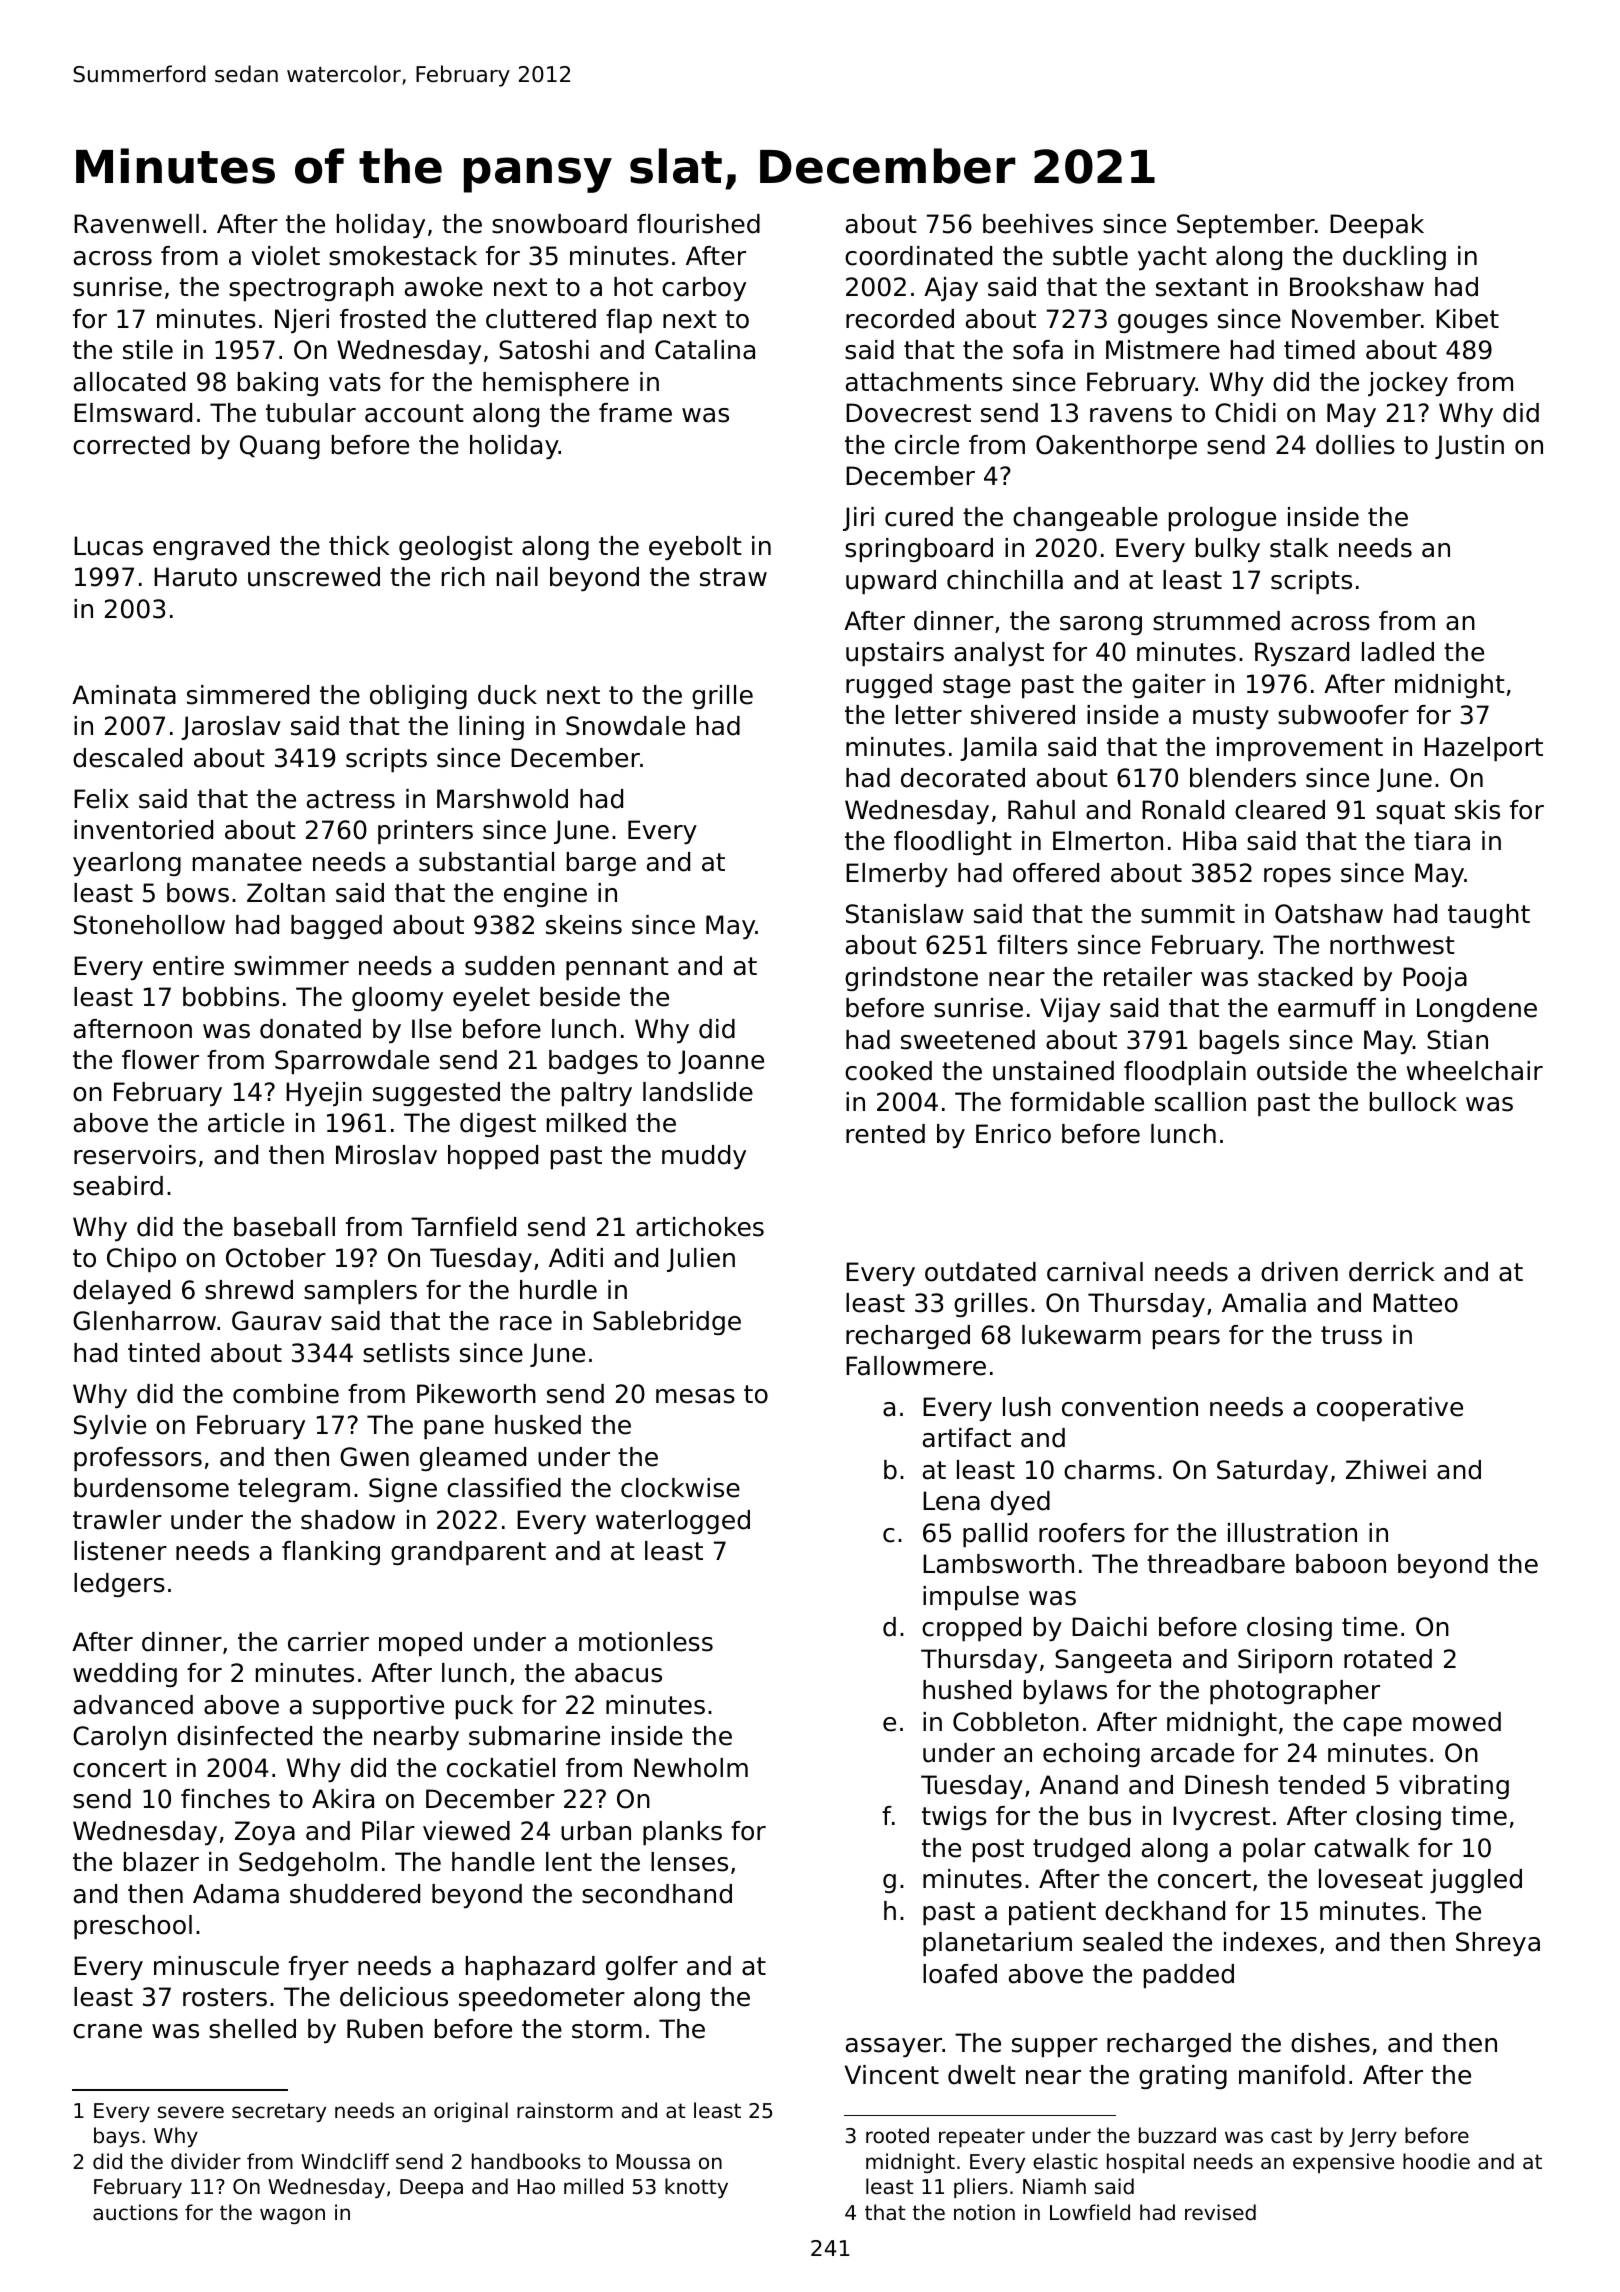  I want to click on taught, so click(1489, 916).
